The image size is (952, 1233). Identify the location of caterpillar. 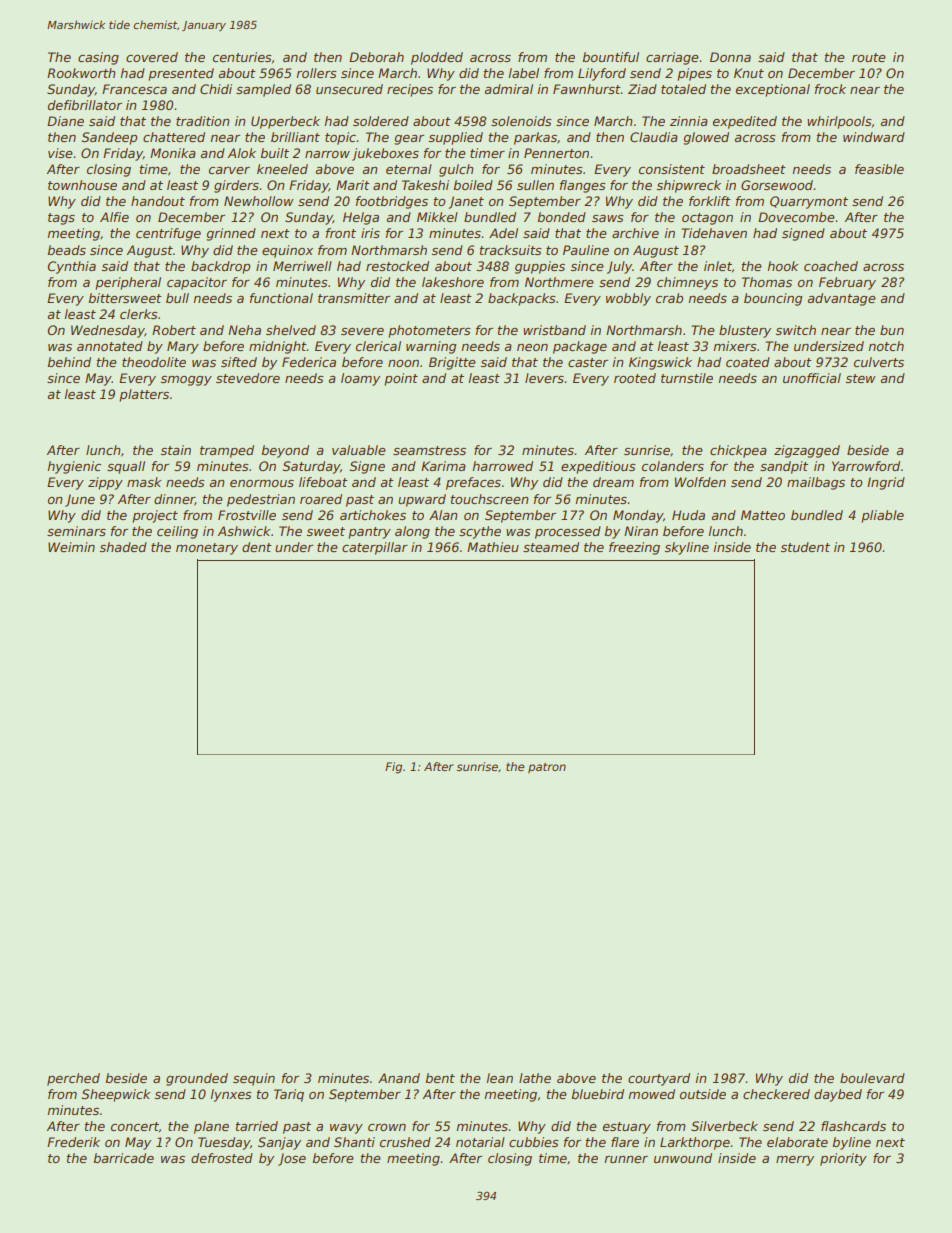
(375, 548).
